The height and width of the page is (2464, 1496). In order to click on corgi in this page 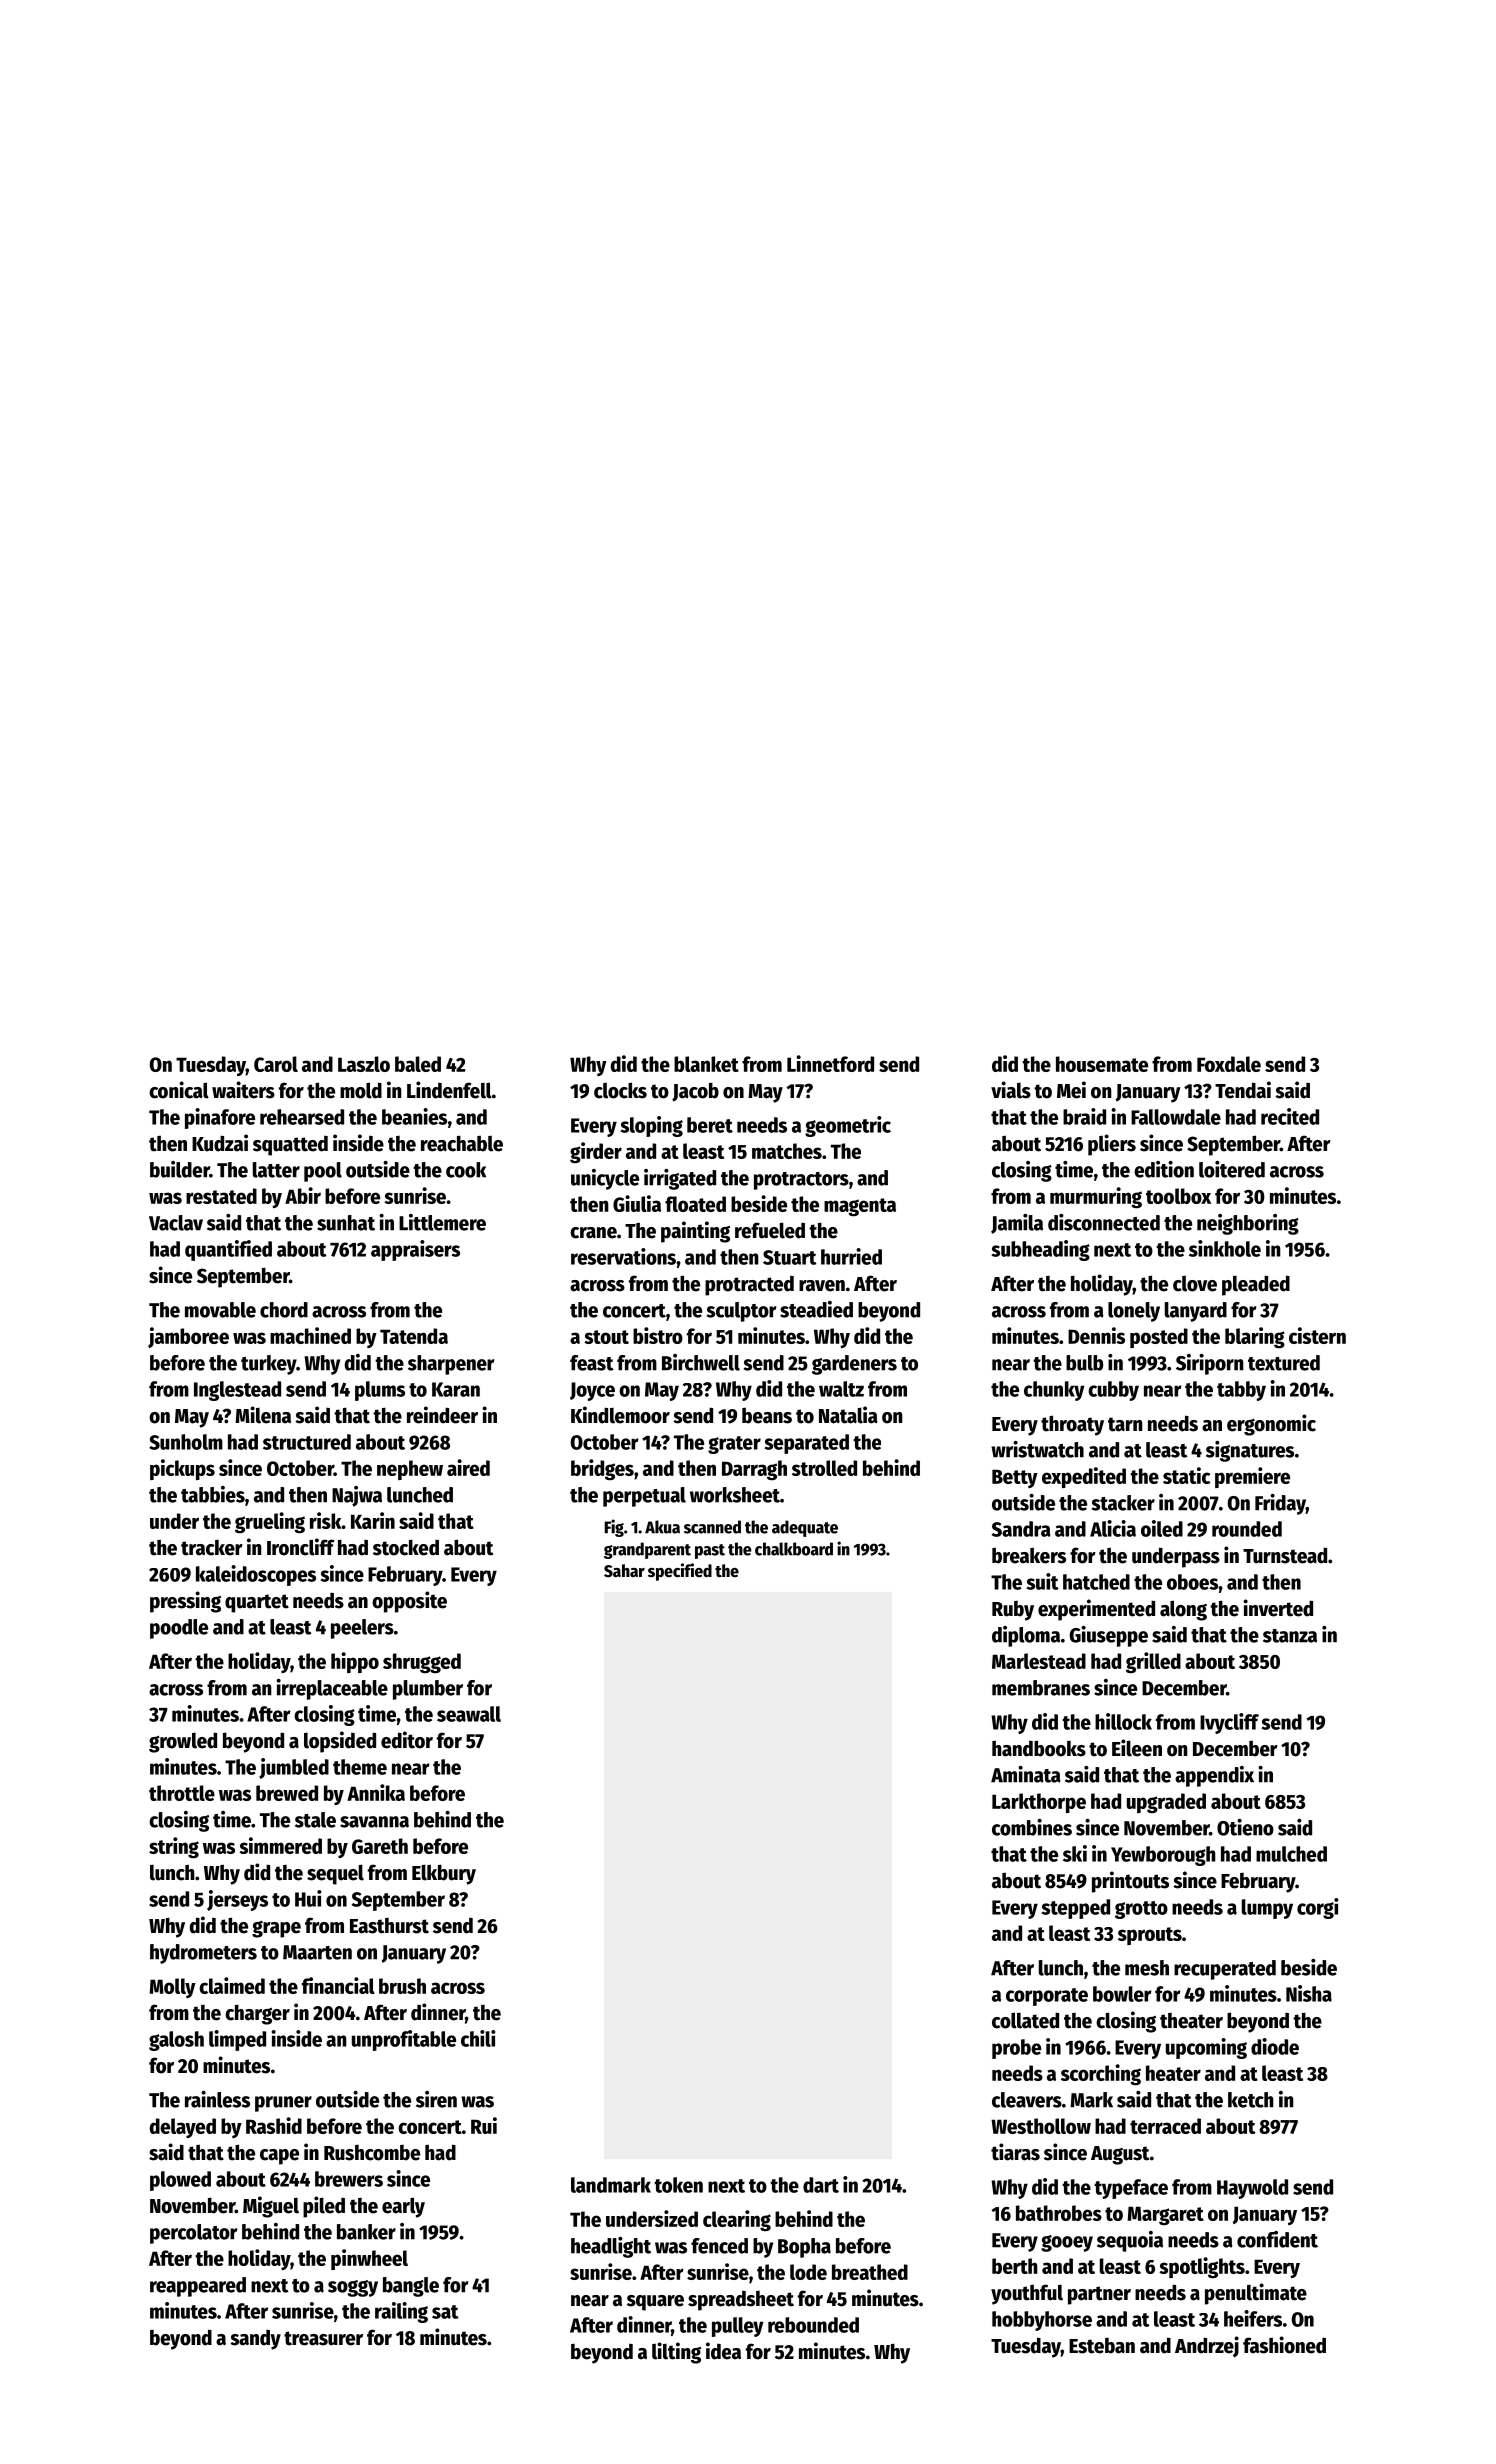, I will do `click(1318, 1908)`.
